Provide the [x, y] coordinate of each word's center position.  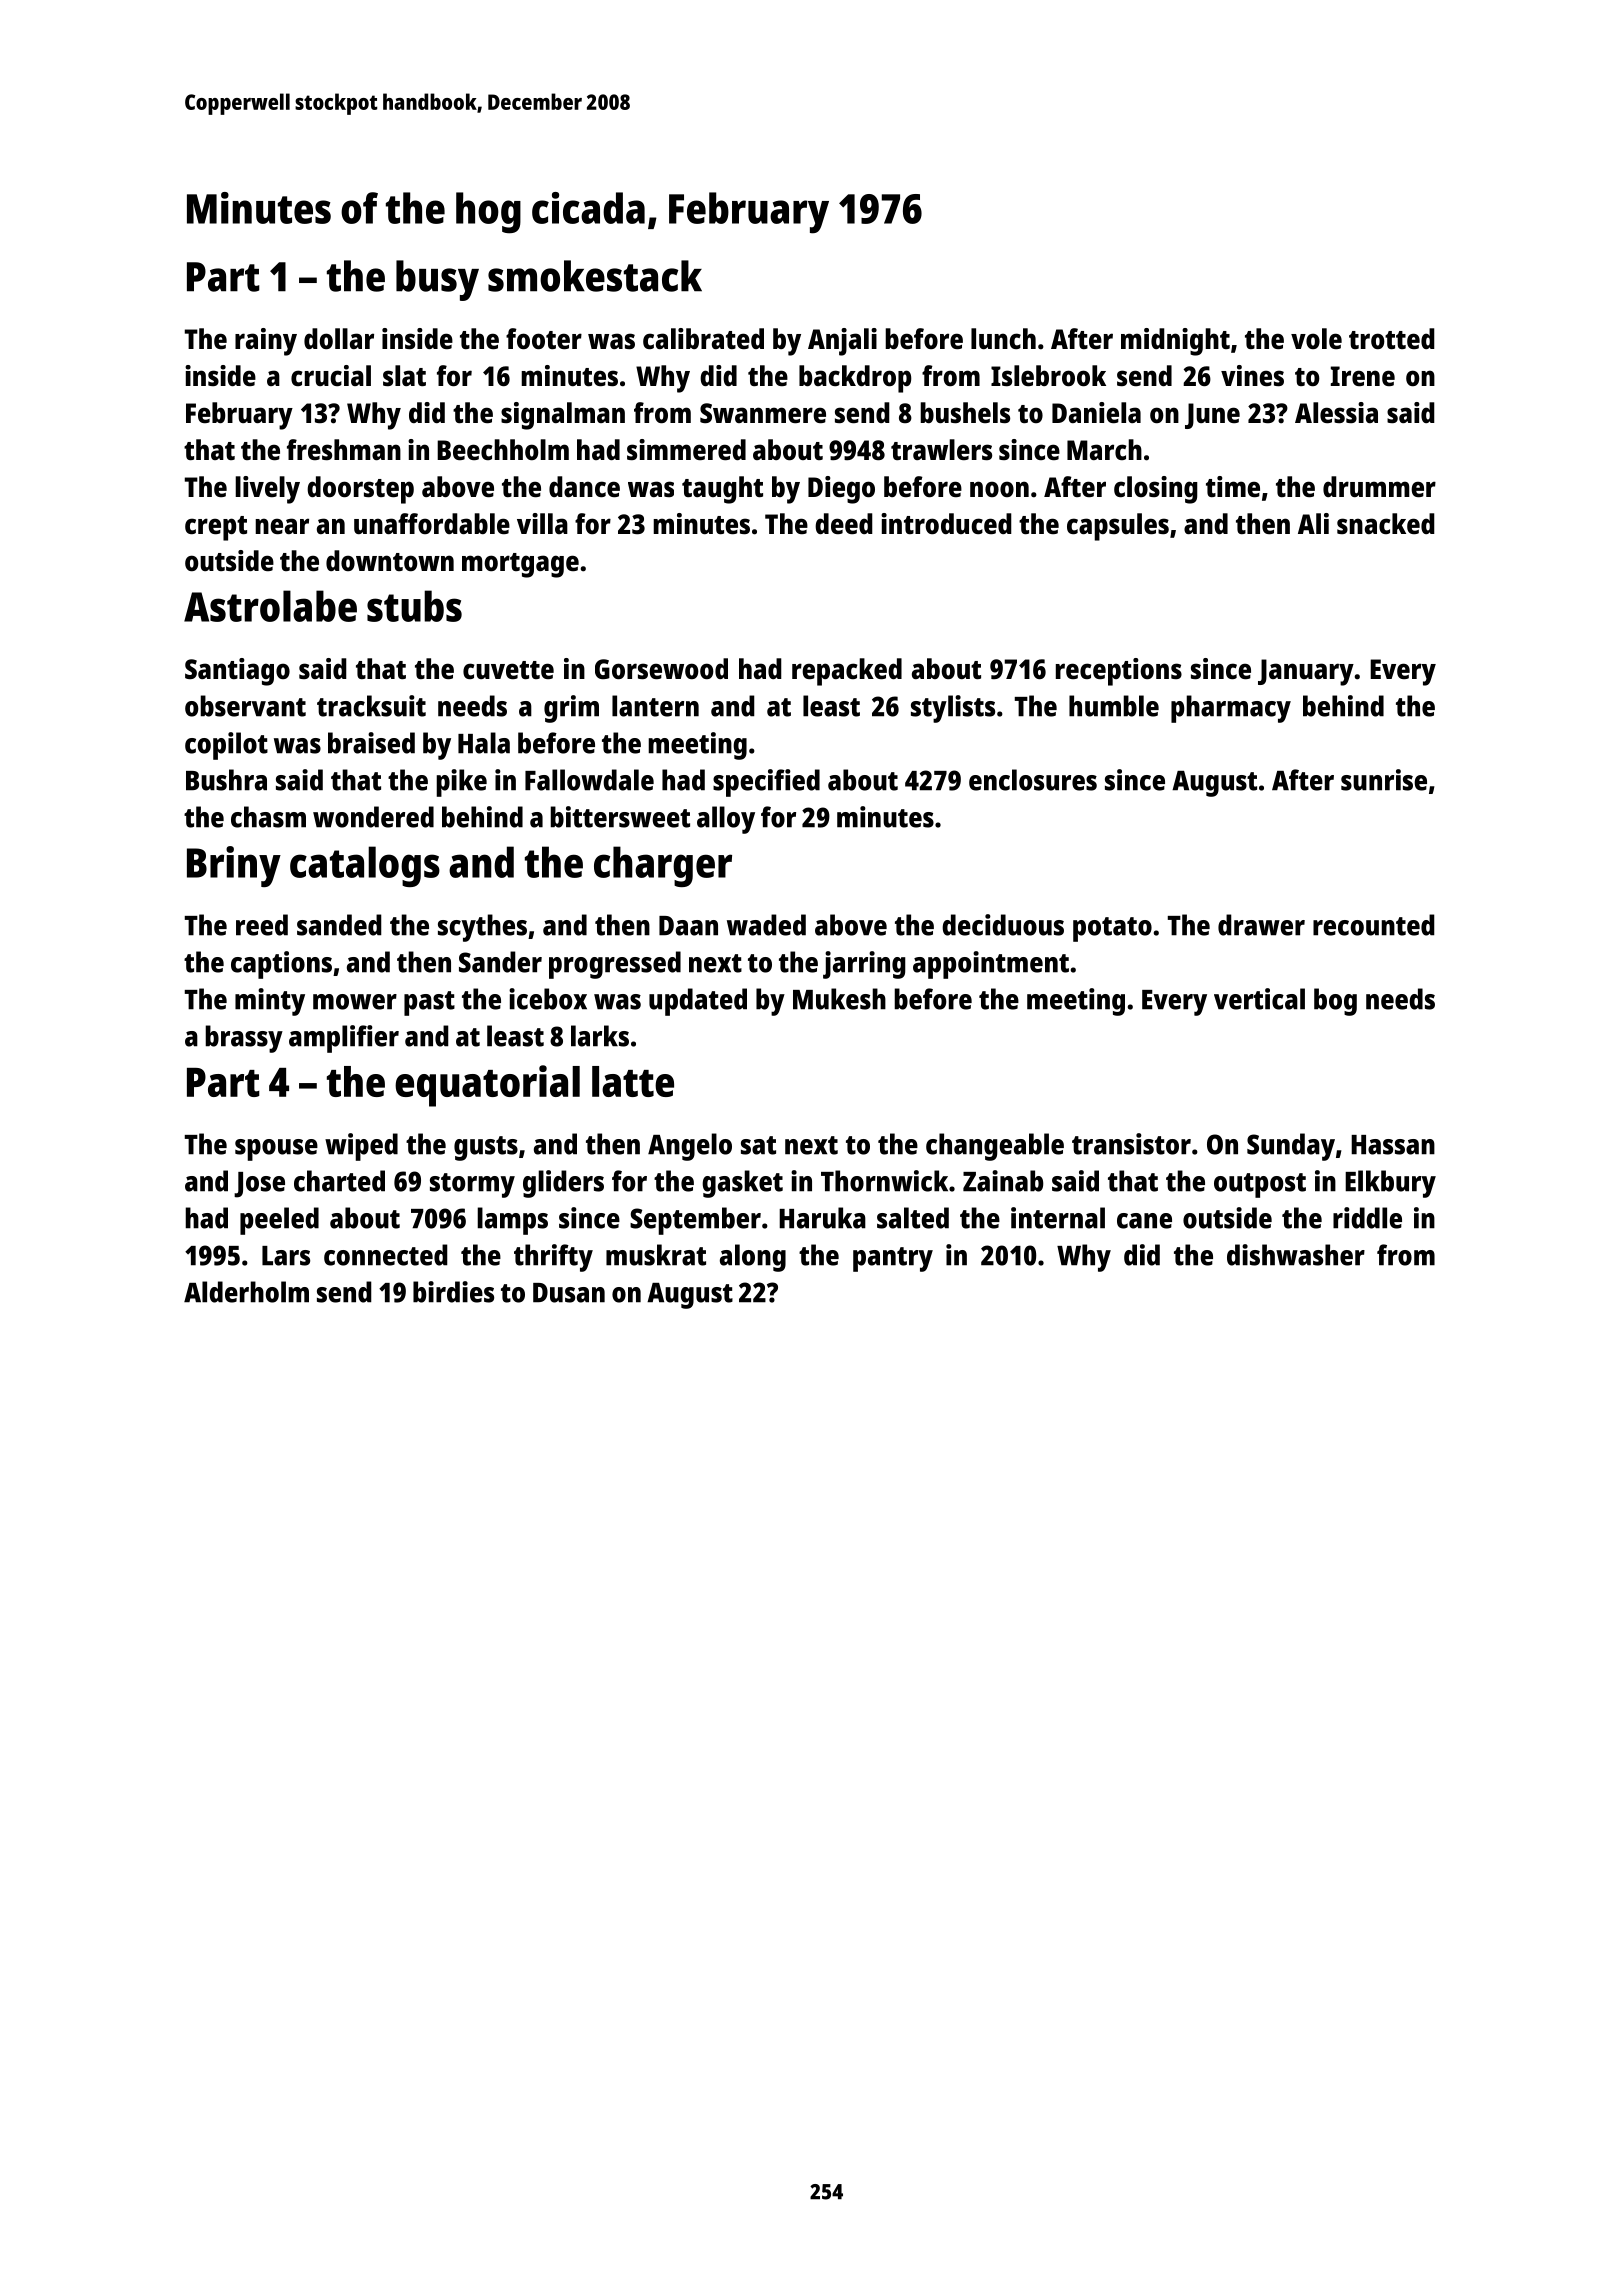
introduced [946, 523]
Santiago [237, 672]
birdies [453, 1292]
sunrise [1384, 780]
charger [663, 866]
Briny [234, 866]
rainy [266, 342]
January [1306, 672]
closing [1156, 490]
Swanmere [763, 413]
